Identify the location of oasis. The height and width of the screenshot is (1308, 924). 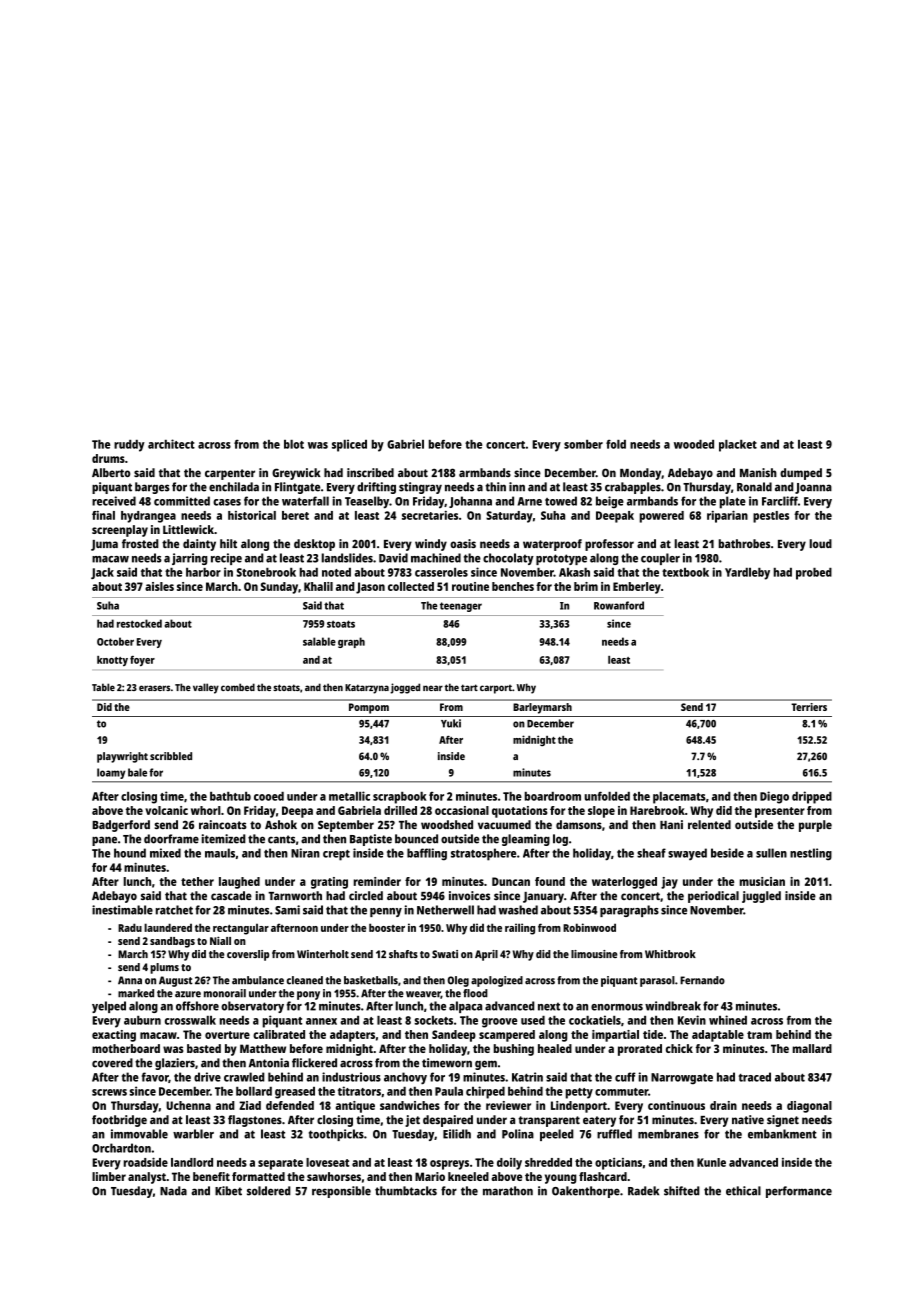
(463, 543).
